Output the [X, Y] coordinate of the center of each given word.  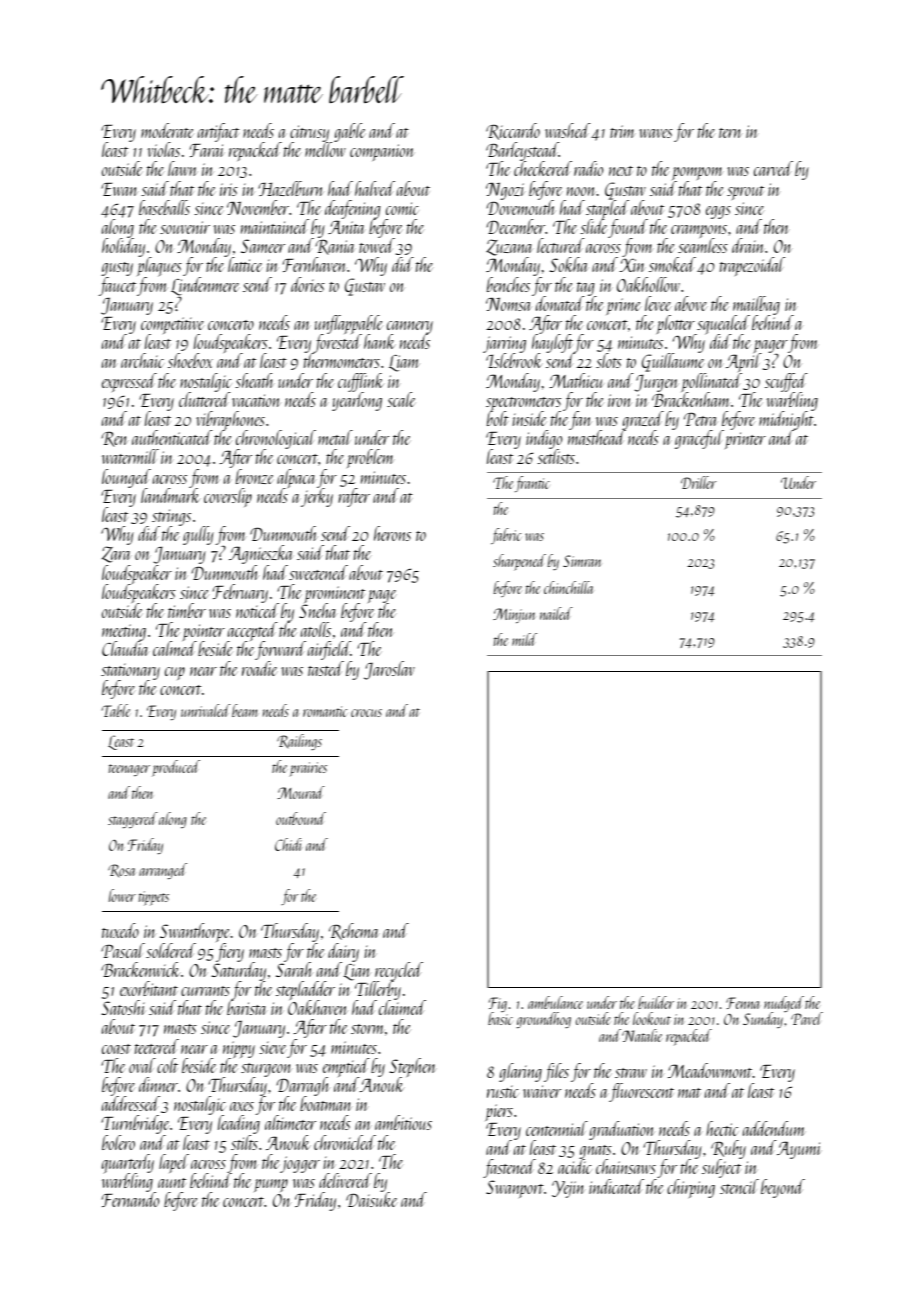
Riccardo [513, 131]
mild [524, 639]
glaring [520, 1072]
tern [730, 133]
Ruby [728, 1150]
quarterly [128, 1164]
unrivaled [206, 710]
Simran [582, 561]
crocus [366, 713]
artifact [218, 132]
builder [656, 1002]
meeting [124, 633]
